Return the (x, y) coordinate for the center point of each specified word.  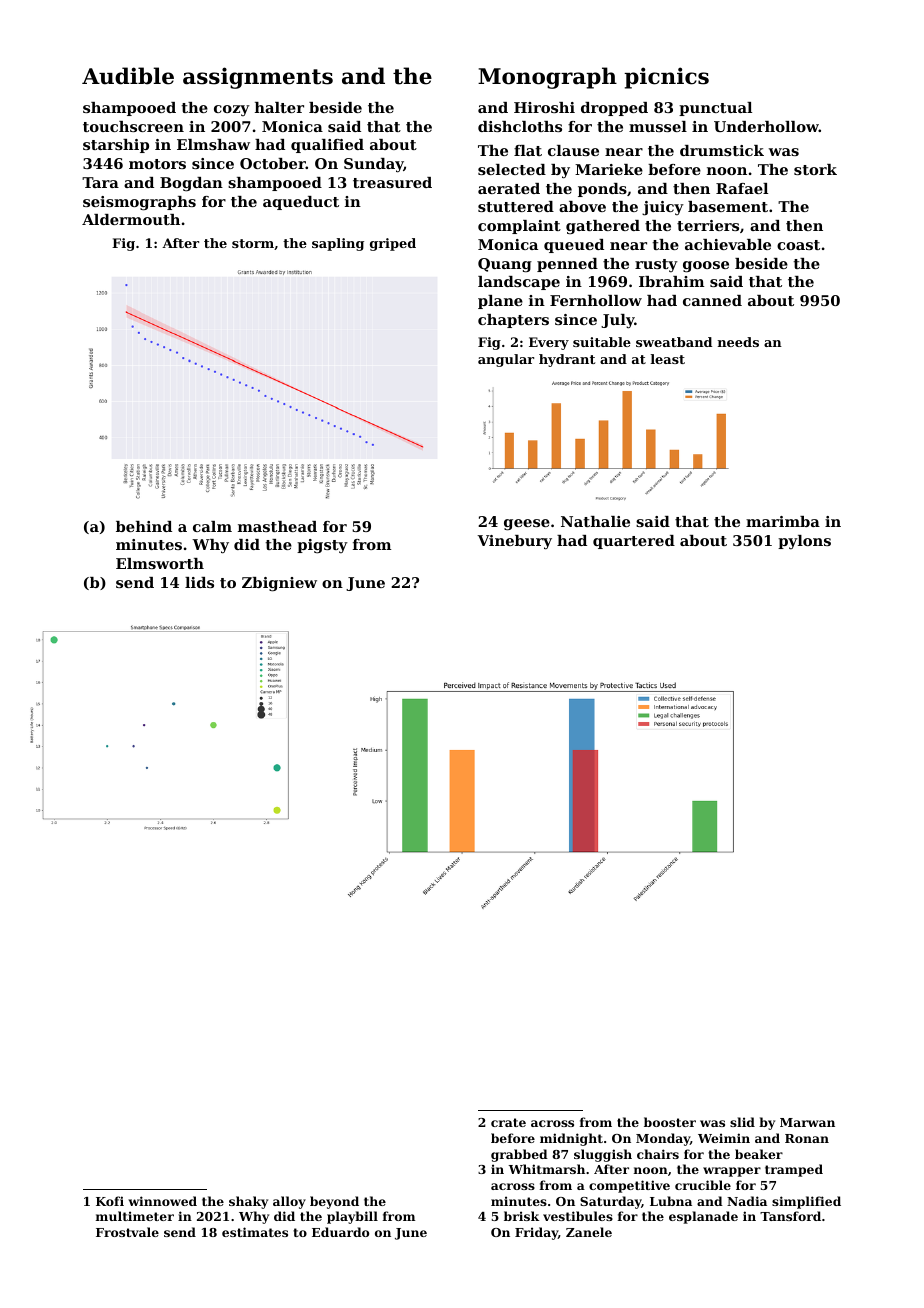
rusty (656, 265)
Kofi (110, 1201)
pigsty (322, 546)
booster (670, 1122)
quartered (634, 542)
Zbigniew (279, 584)
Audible (128, 76)
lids (199, 582)
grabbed (519, 1155)
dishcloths (520, 126)
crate (508, 1122)
